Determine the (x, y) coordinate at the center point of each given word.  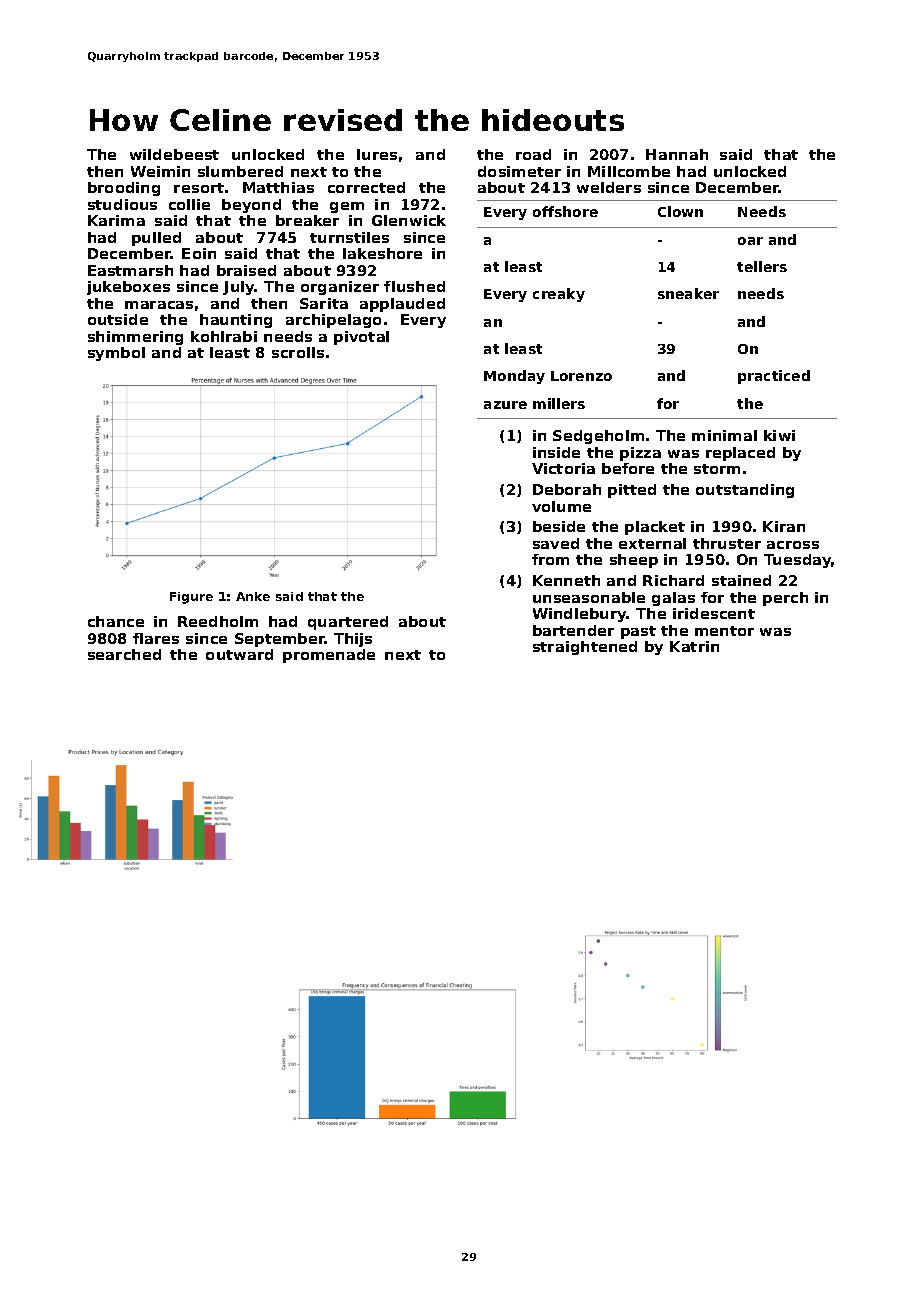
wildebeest (174, 154)
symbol (116, 354)
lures (377, 154)
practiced (774, 377)
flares (156, 638)
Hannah (677, 154)
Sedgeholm (598, 437)
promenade (329, 656)
